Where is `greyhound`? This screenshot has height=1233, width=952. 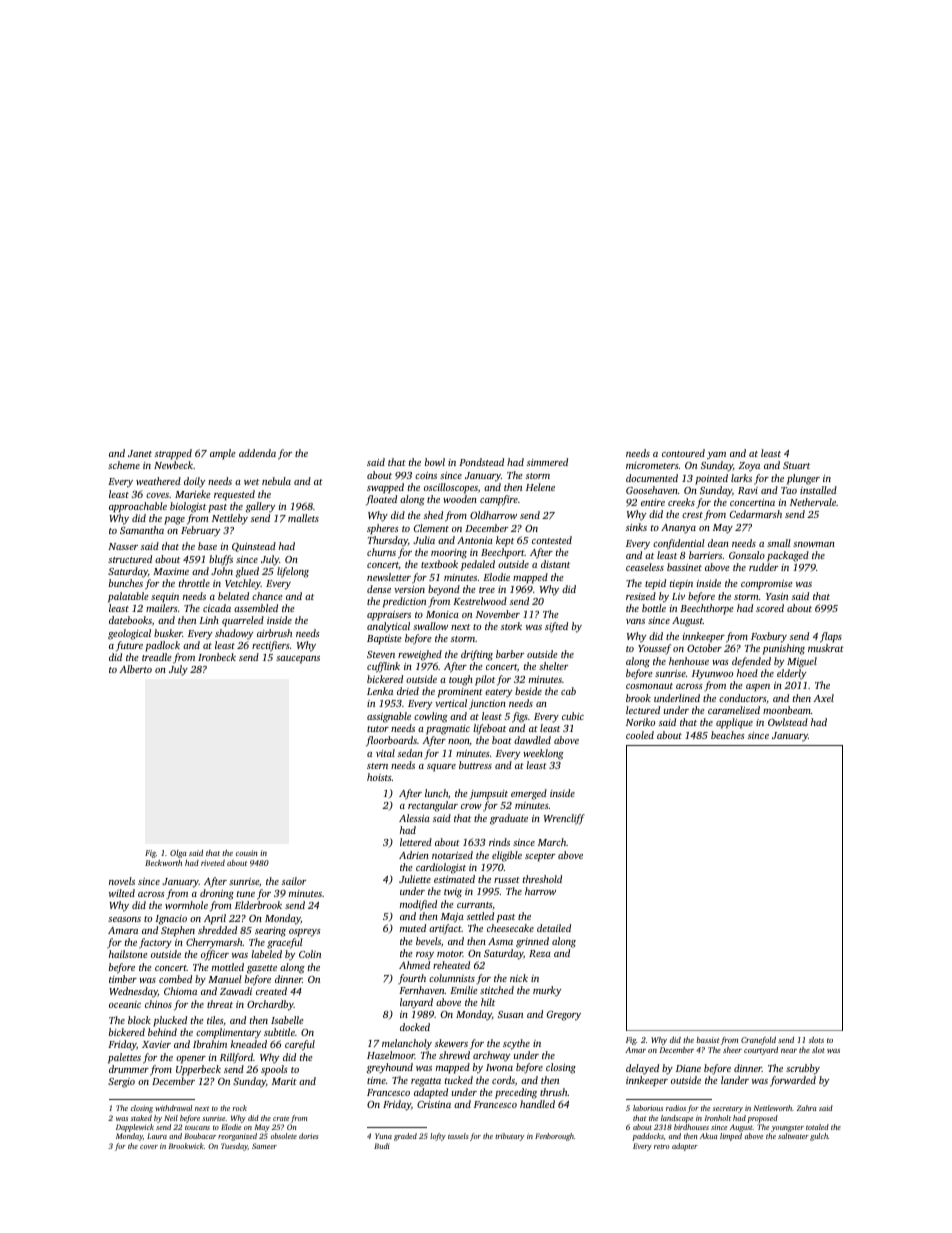
greyhound is located at coordinates (390, 1068).
